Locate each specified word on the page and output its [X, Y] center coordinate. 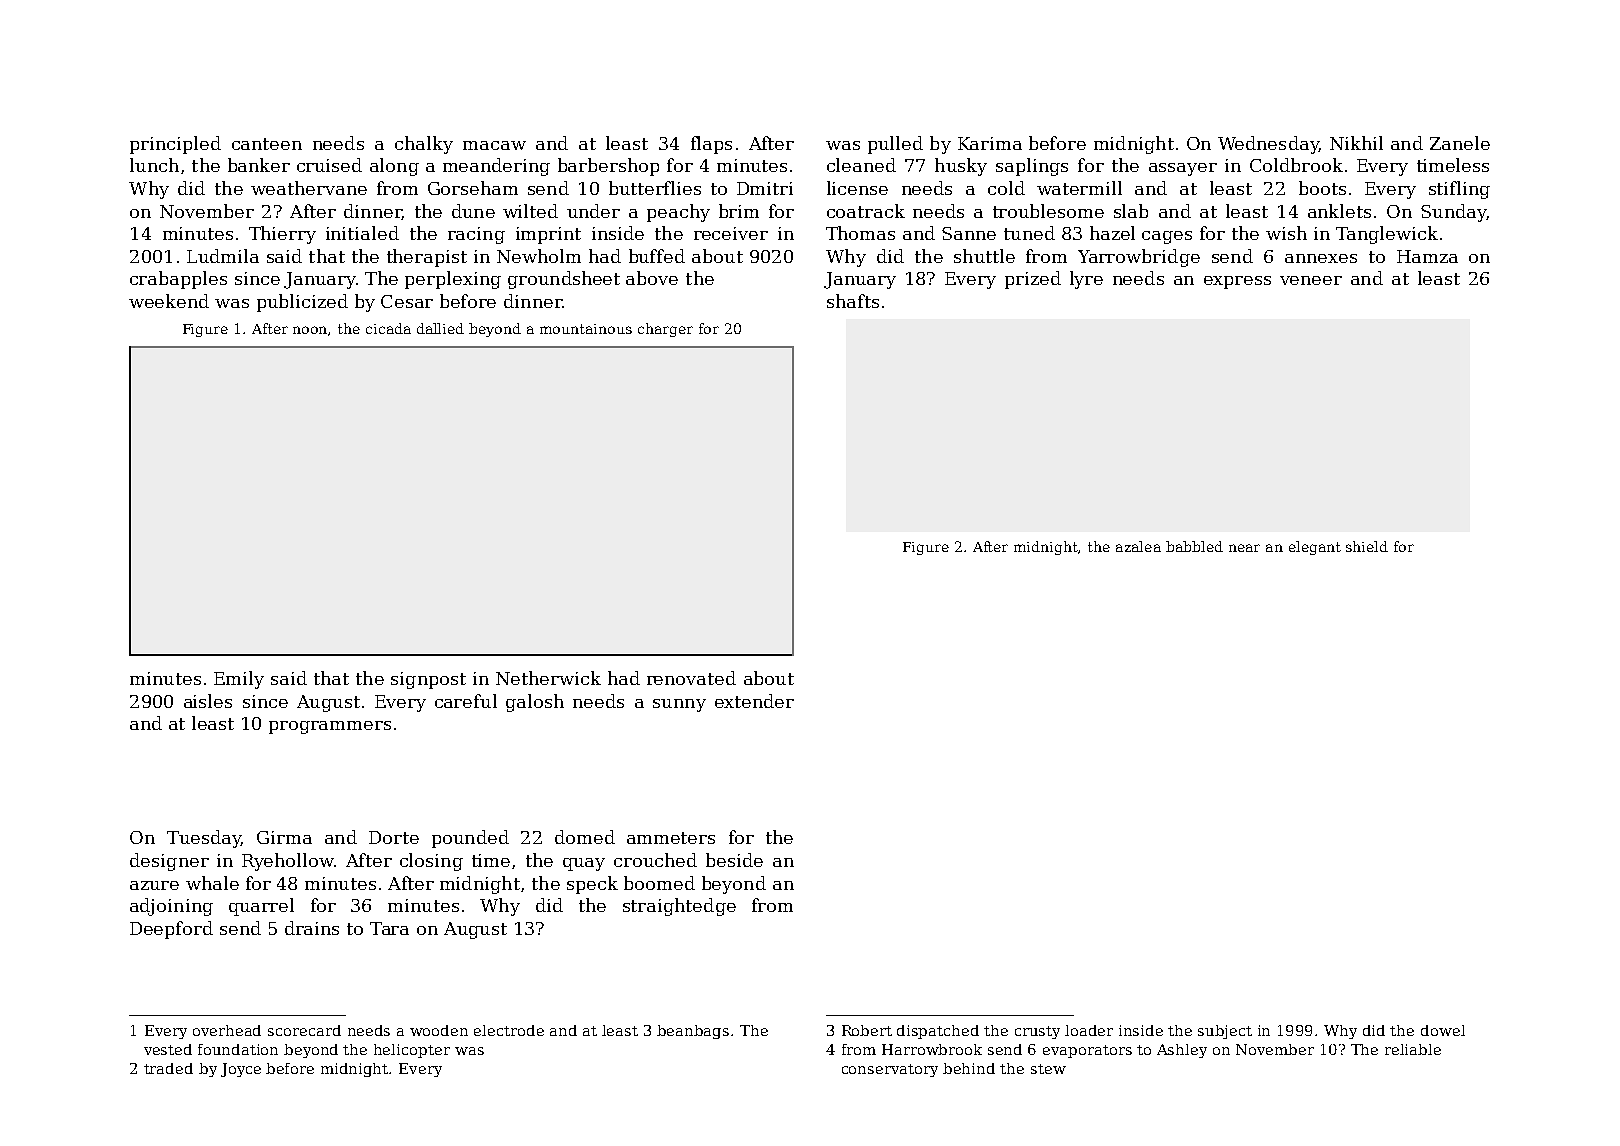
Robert [867, 1030]
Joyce [241, 1070]
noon [310, 330]
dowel [1443, 1030]
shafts [853, 301]
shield [1367, 546]
